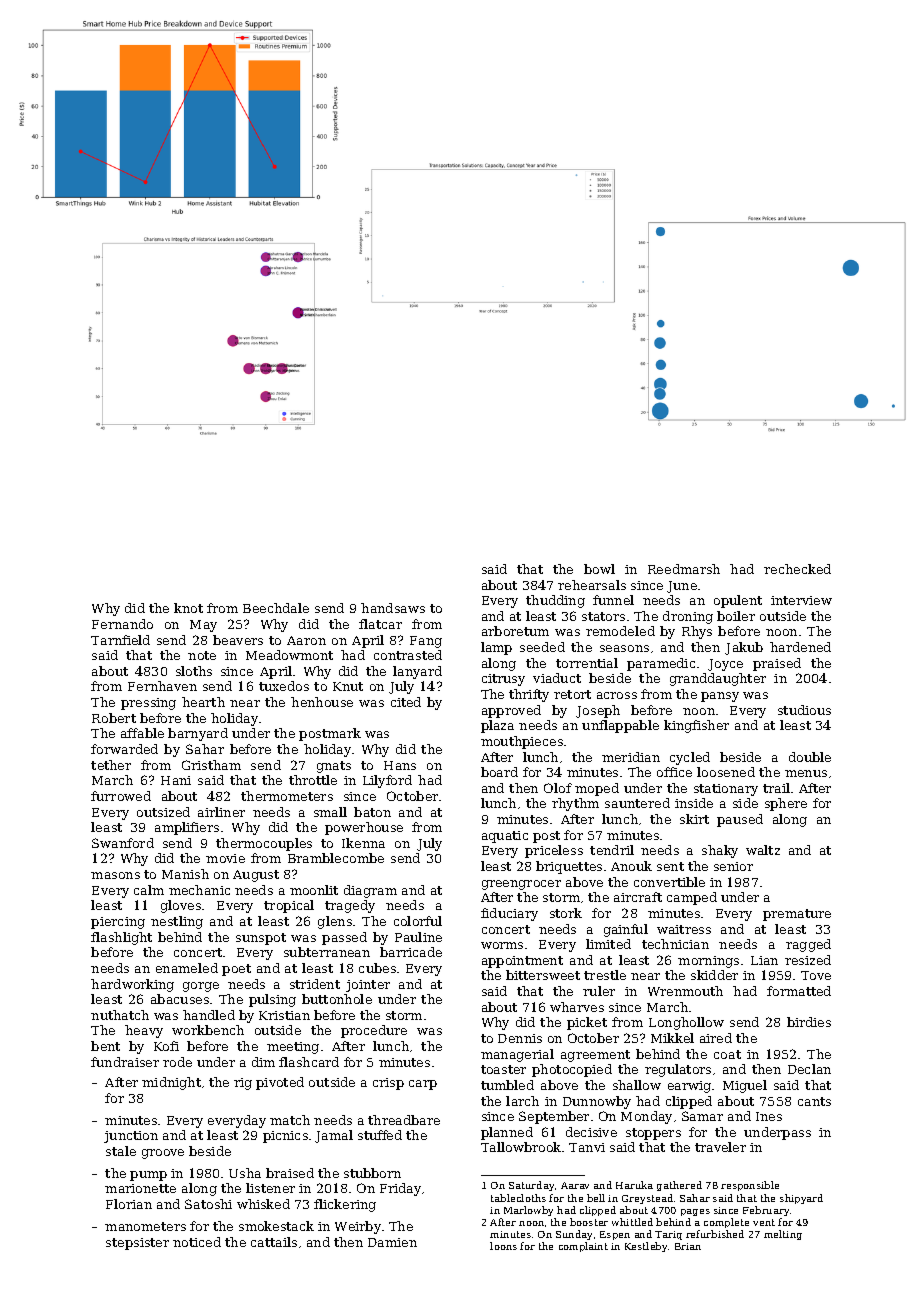 This document has width=924, height=1308. What do you see at coordinates (797, 569) in the document?
I see `rechecked` at bounding box center [797, 569].
